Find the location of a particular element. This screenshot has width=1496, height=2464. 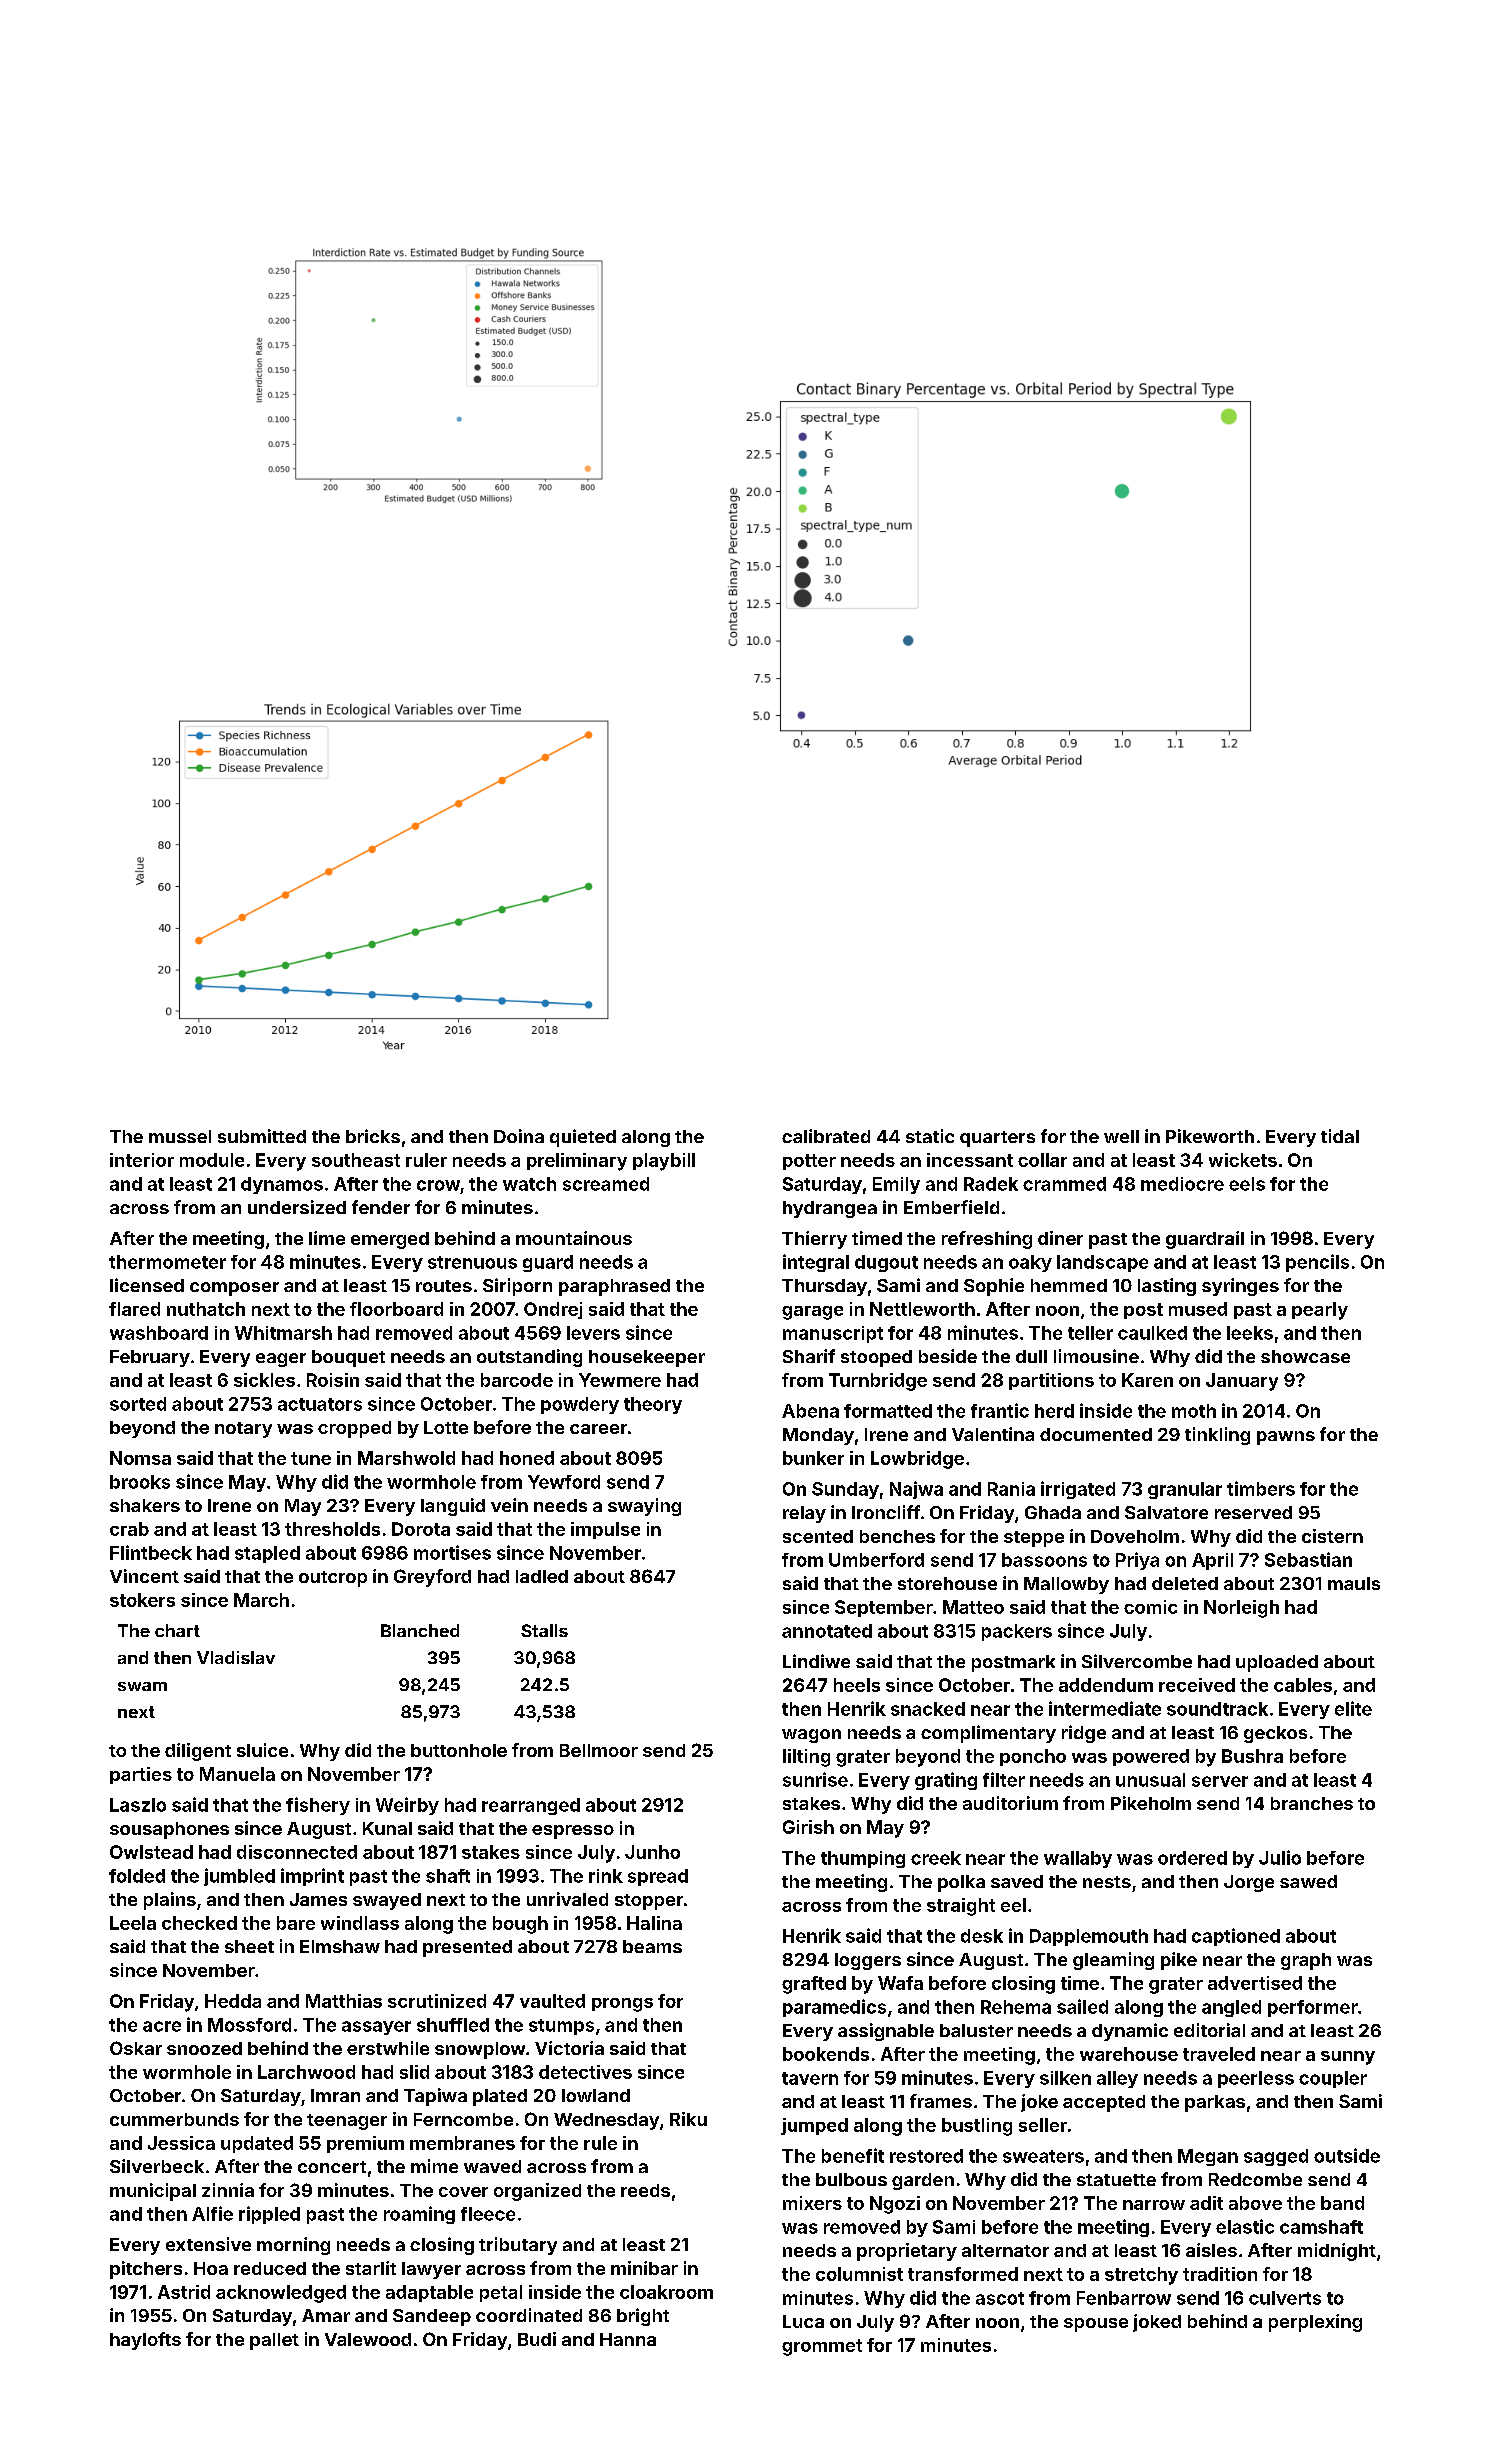

pallet is located at coordinates (274, 2341).
